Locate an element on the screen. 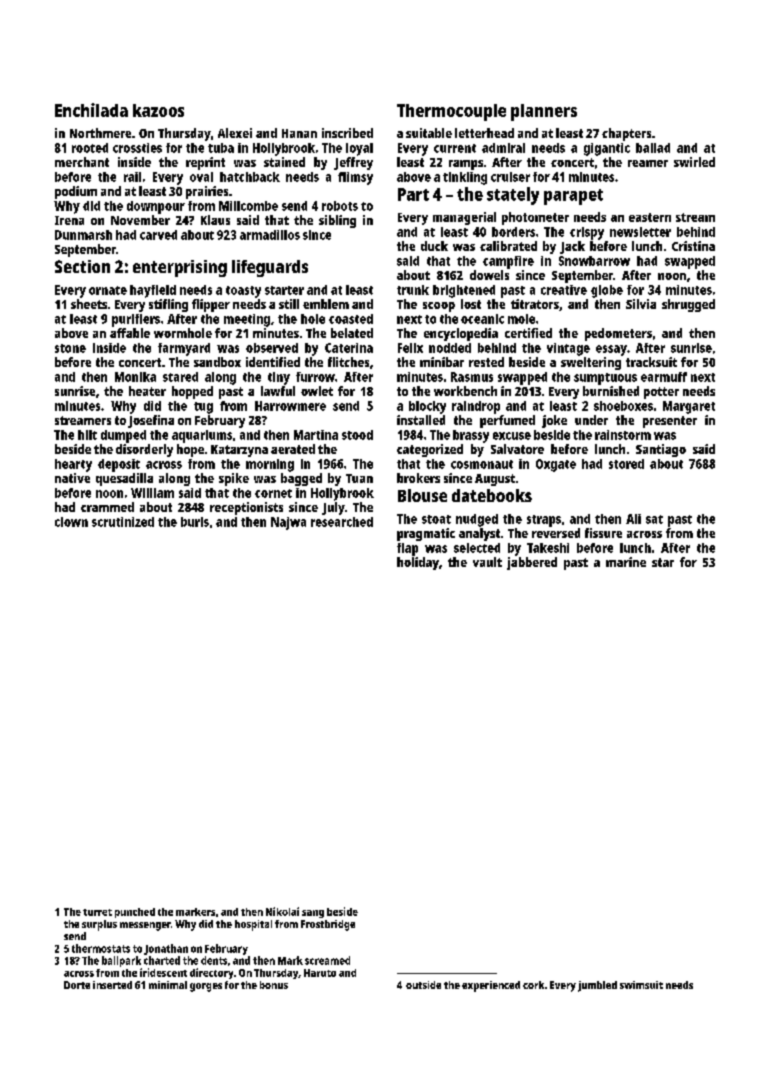 This screenshot has height=1092, width=770. marine is located at coordinates (626, 562).
